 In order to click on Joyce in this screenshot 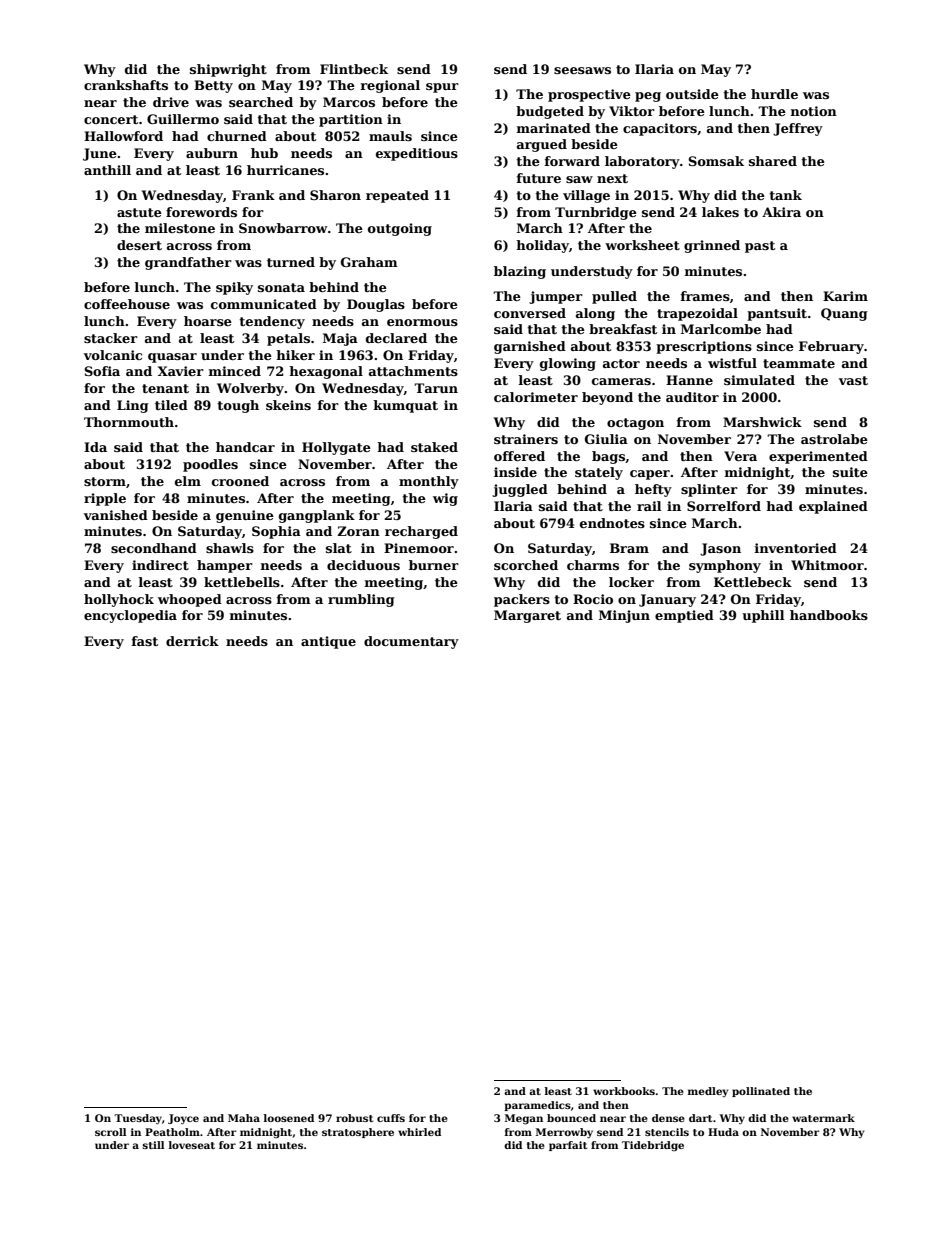, I will do `click(183, 1119)`.
